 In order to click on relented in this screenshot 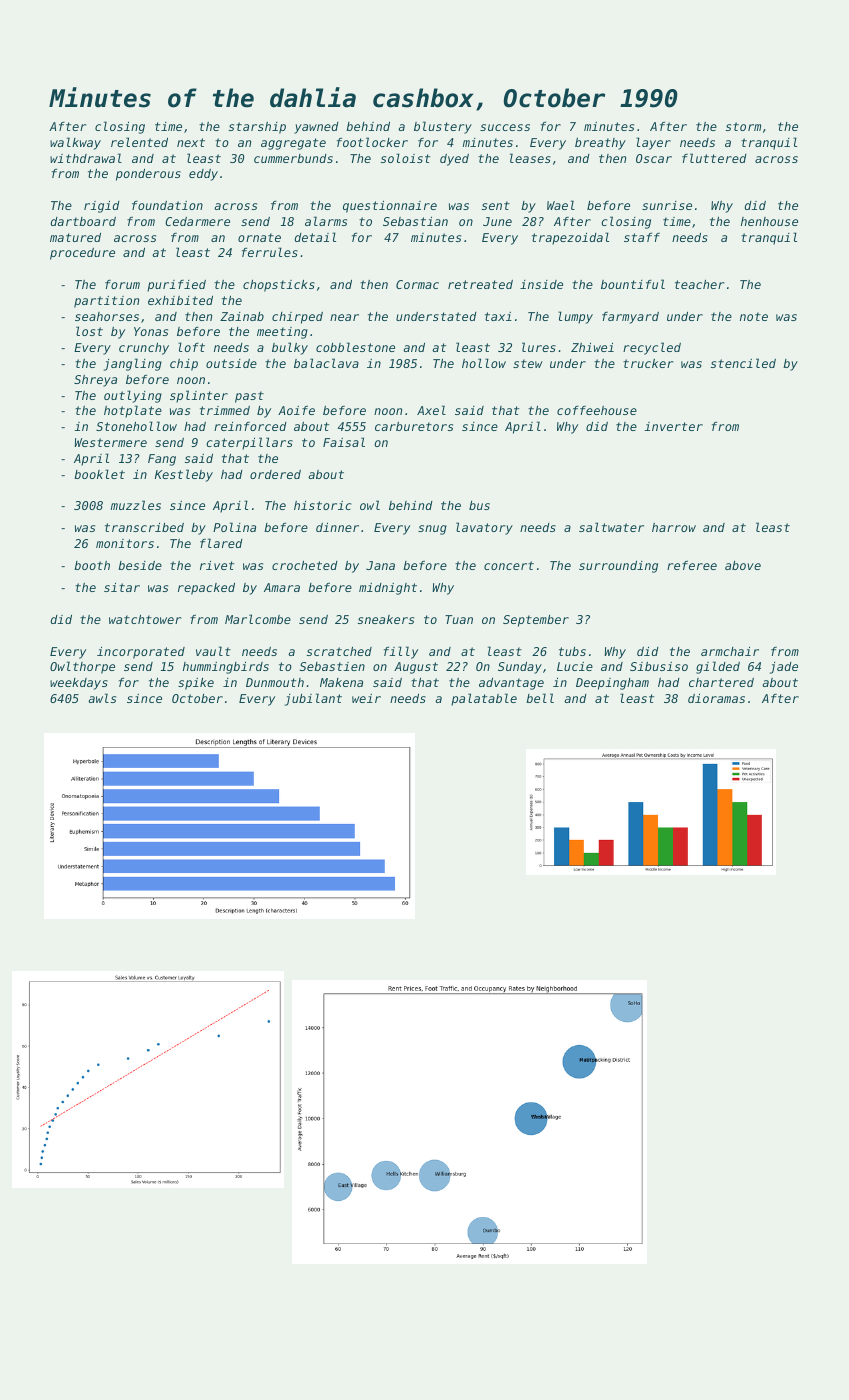, I will do `click(139, 142)`.
